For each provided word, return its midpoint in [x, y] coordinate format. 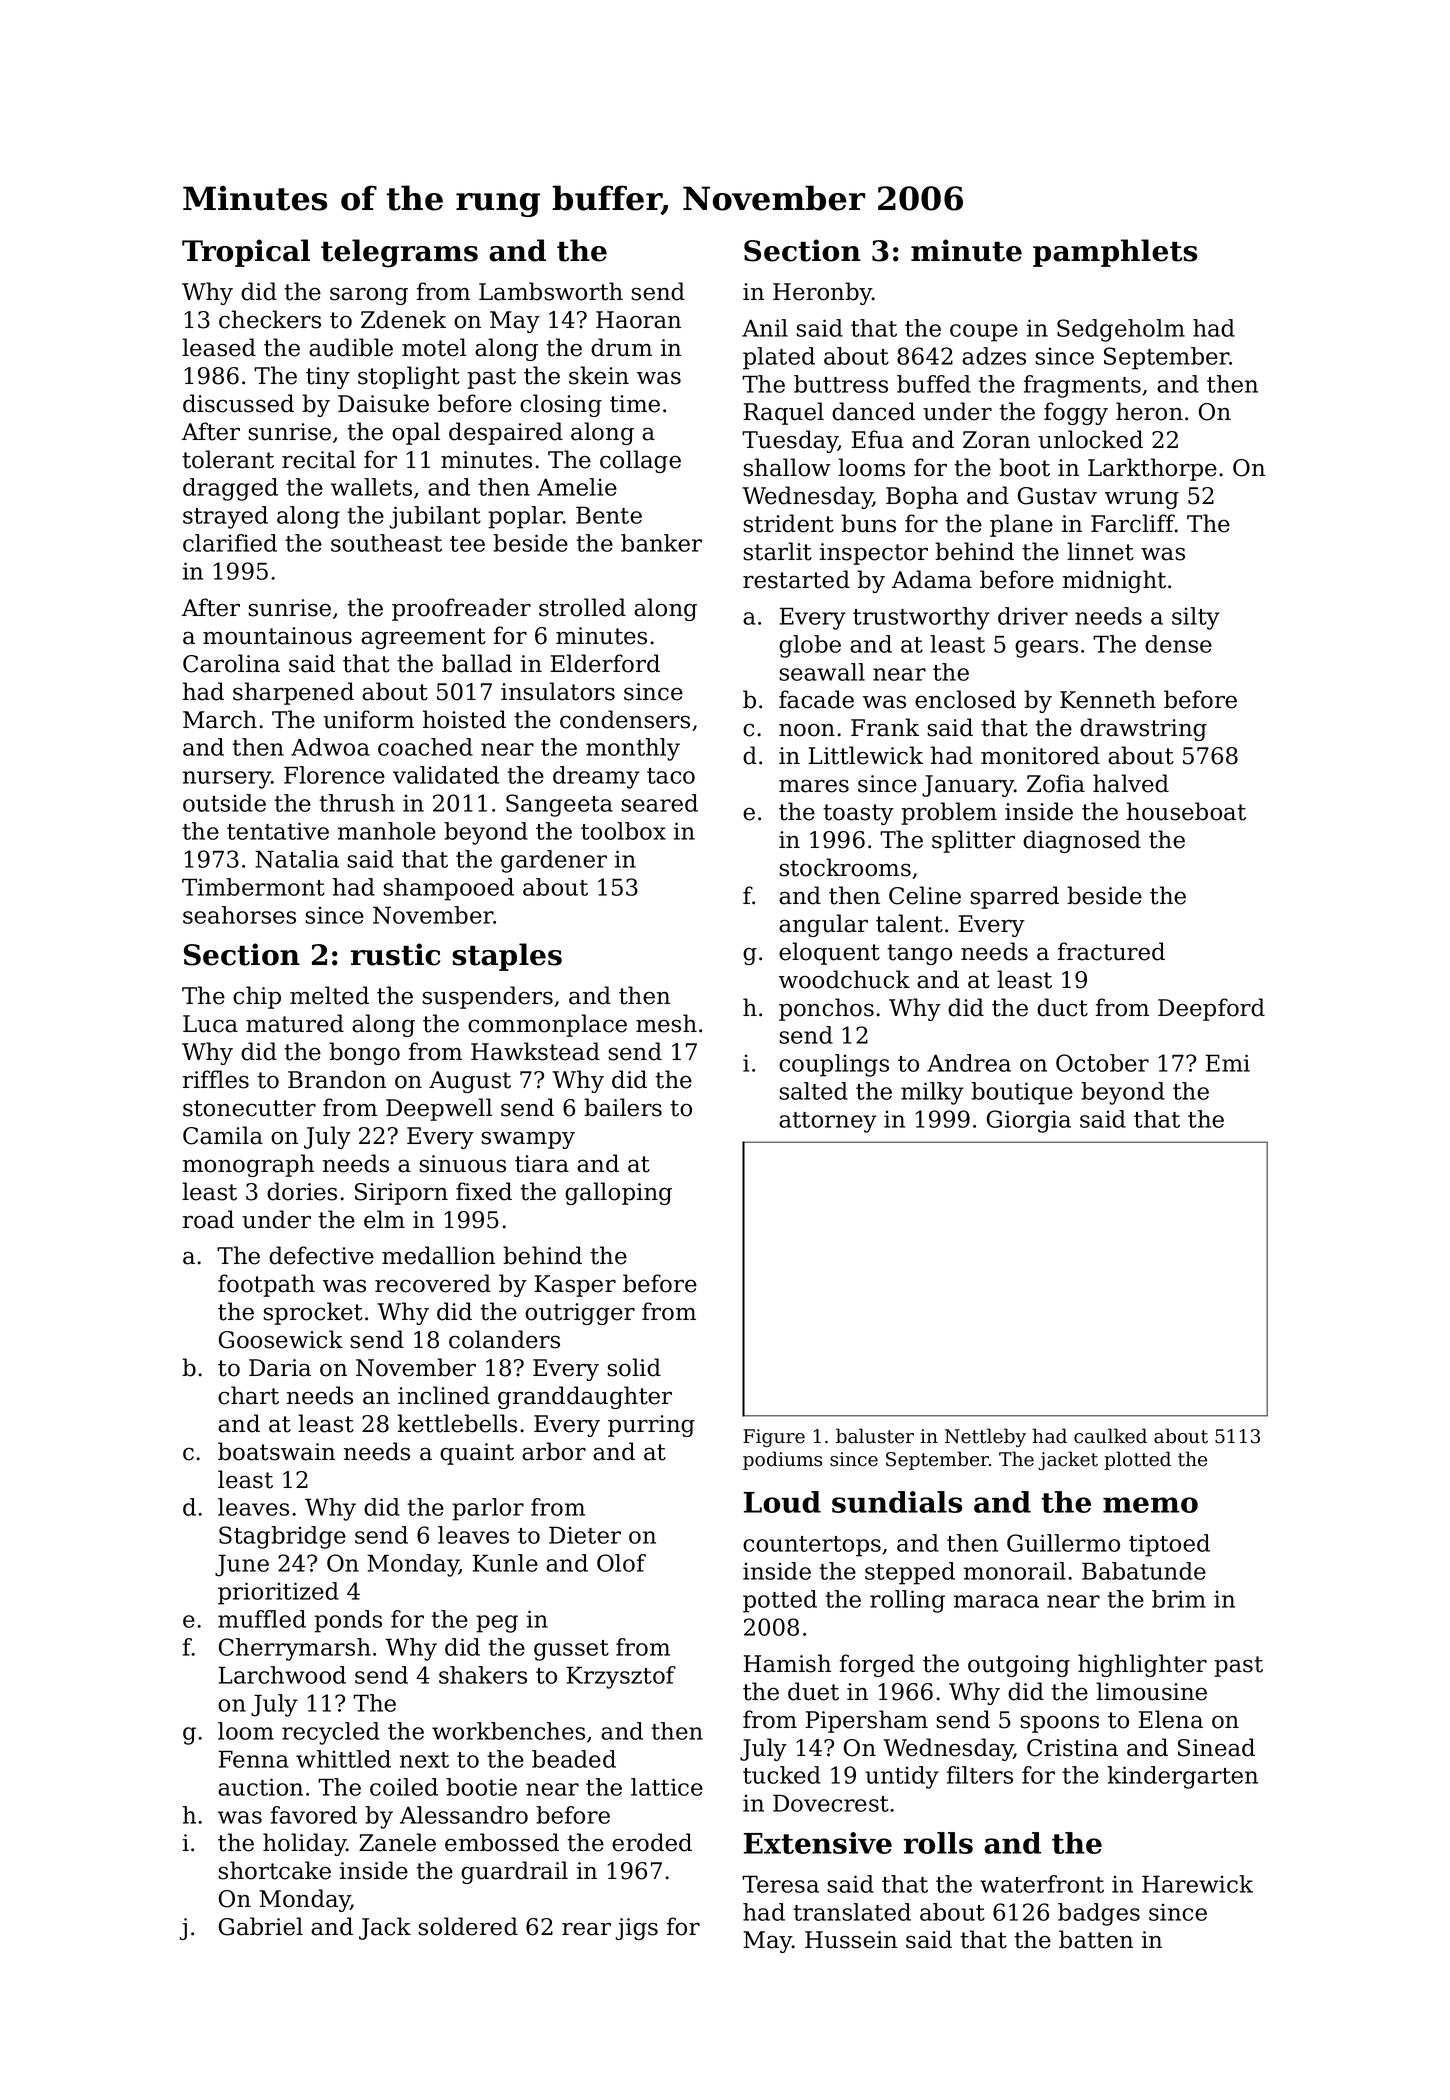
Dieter [585, 1535]
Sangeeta [559, 805]
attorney [828, 1122]
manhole [387, 831]
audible [351, 347]
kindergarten [1182, 1777]
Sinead [1216, 1747]
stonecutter [249, 1108]
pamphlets [1115, 253]
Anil [765, 328]
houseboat [1186, 811]
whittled [343, 1759]
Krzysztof [621, 1677]
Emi [1227, 1063]
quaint [477, 1454]
